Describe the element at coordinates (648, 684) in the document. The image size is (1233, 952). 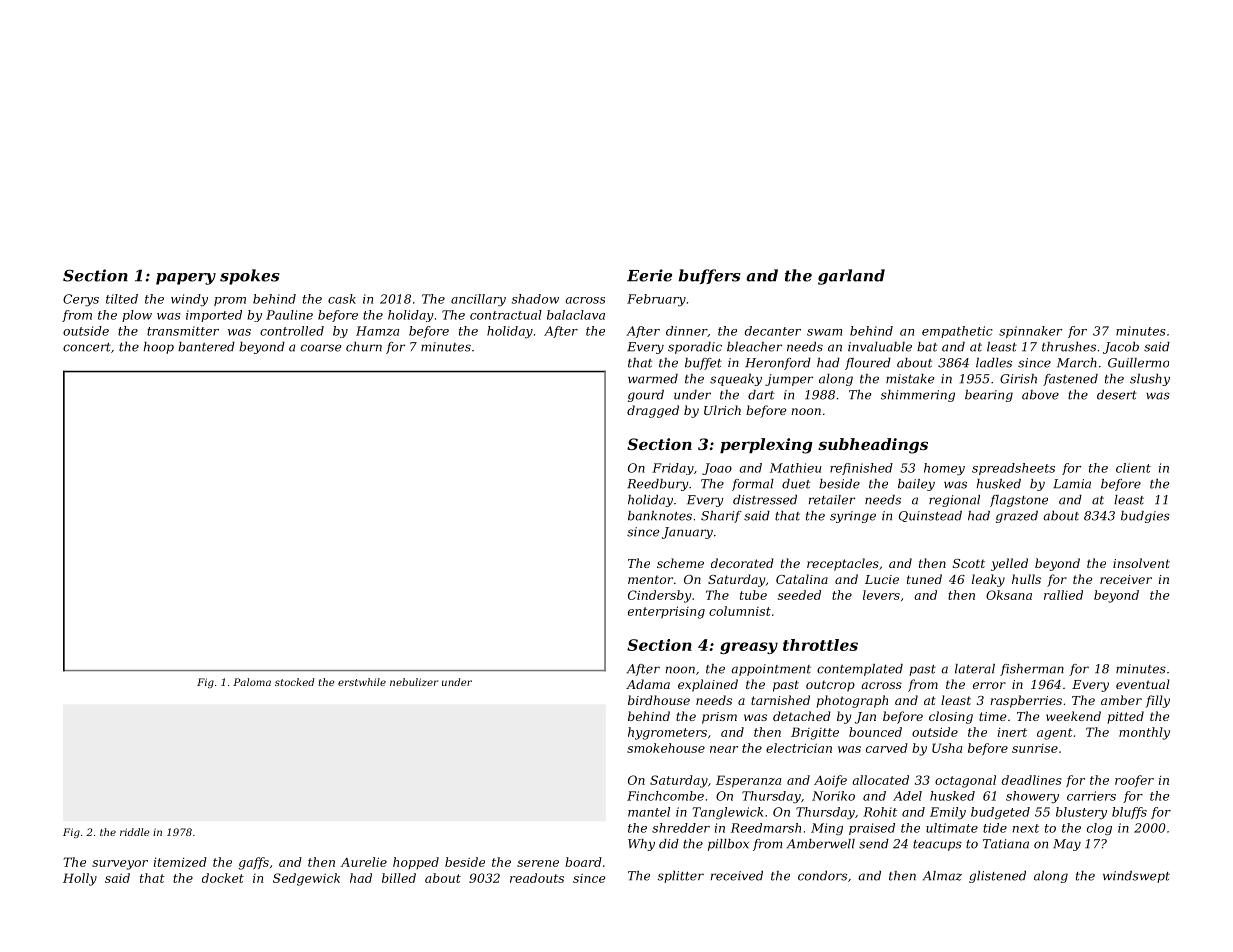
I see `Adama` at that location.
